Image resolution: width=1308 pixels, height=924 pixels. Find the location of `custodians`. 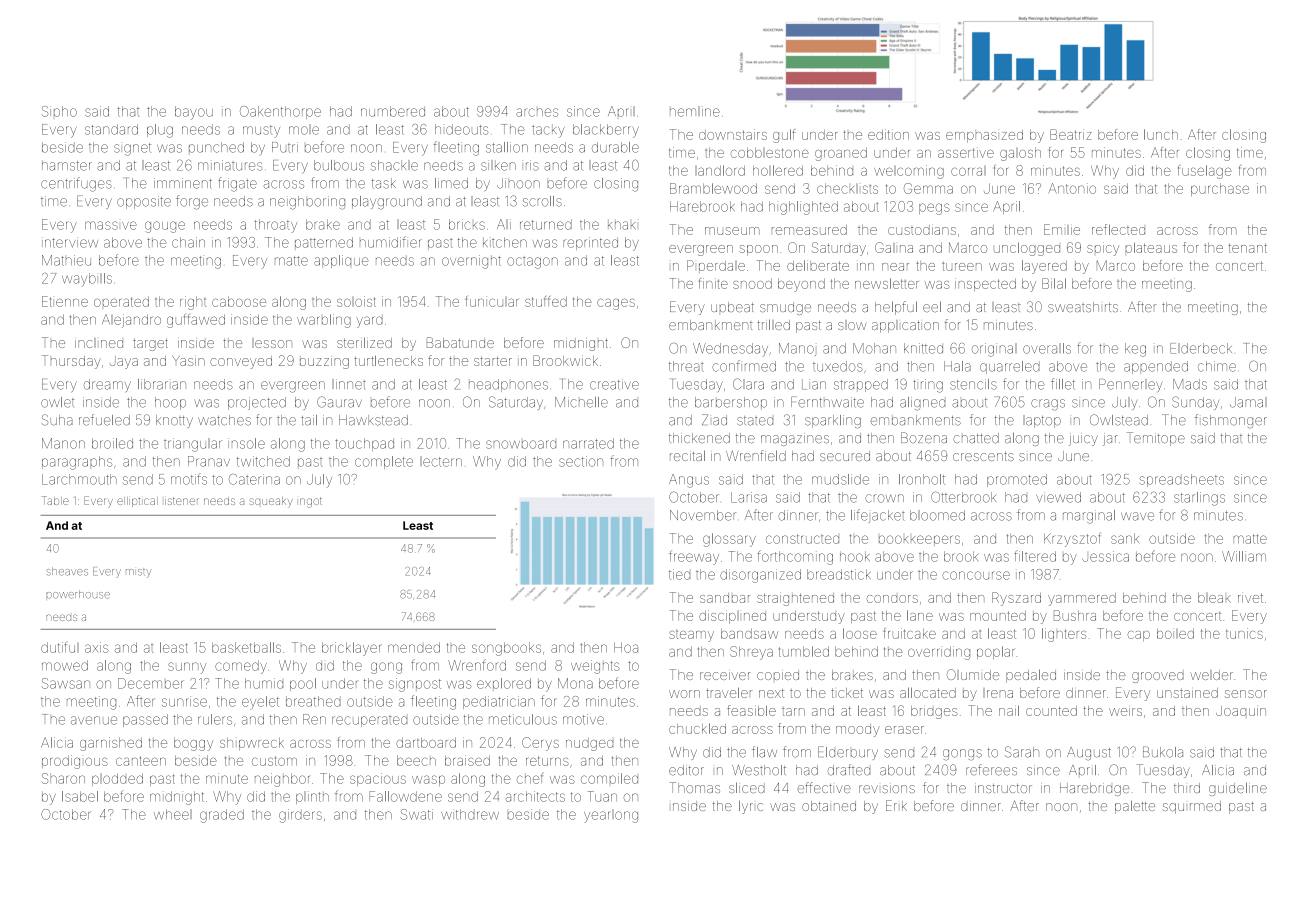

custodians is located at coordinates (922, 230).
